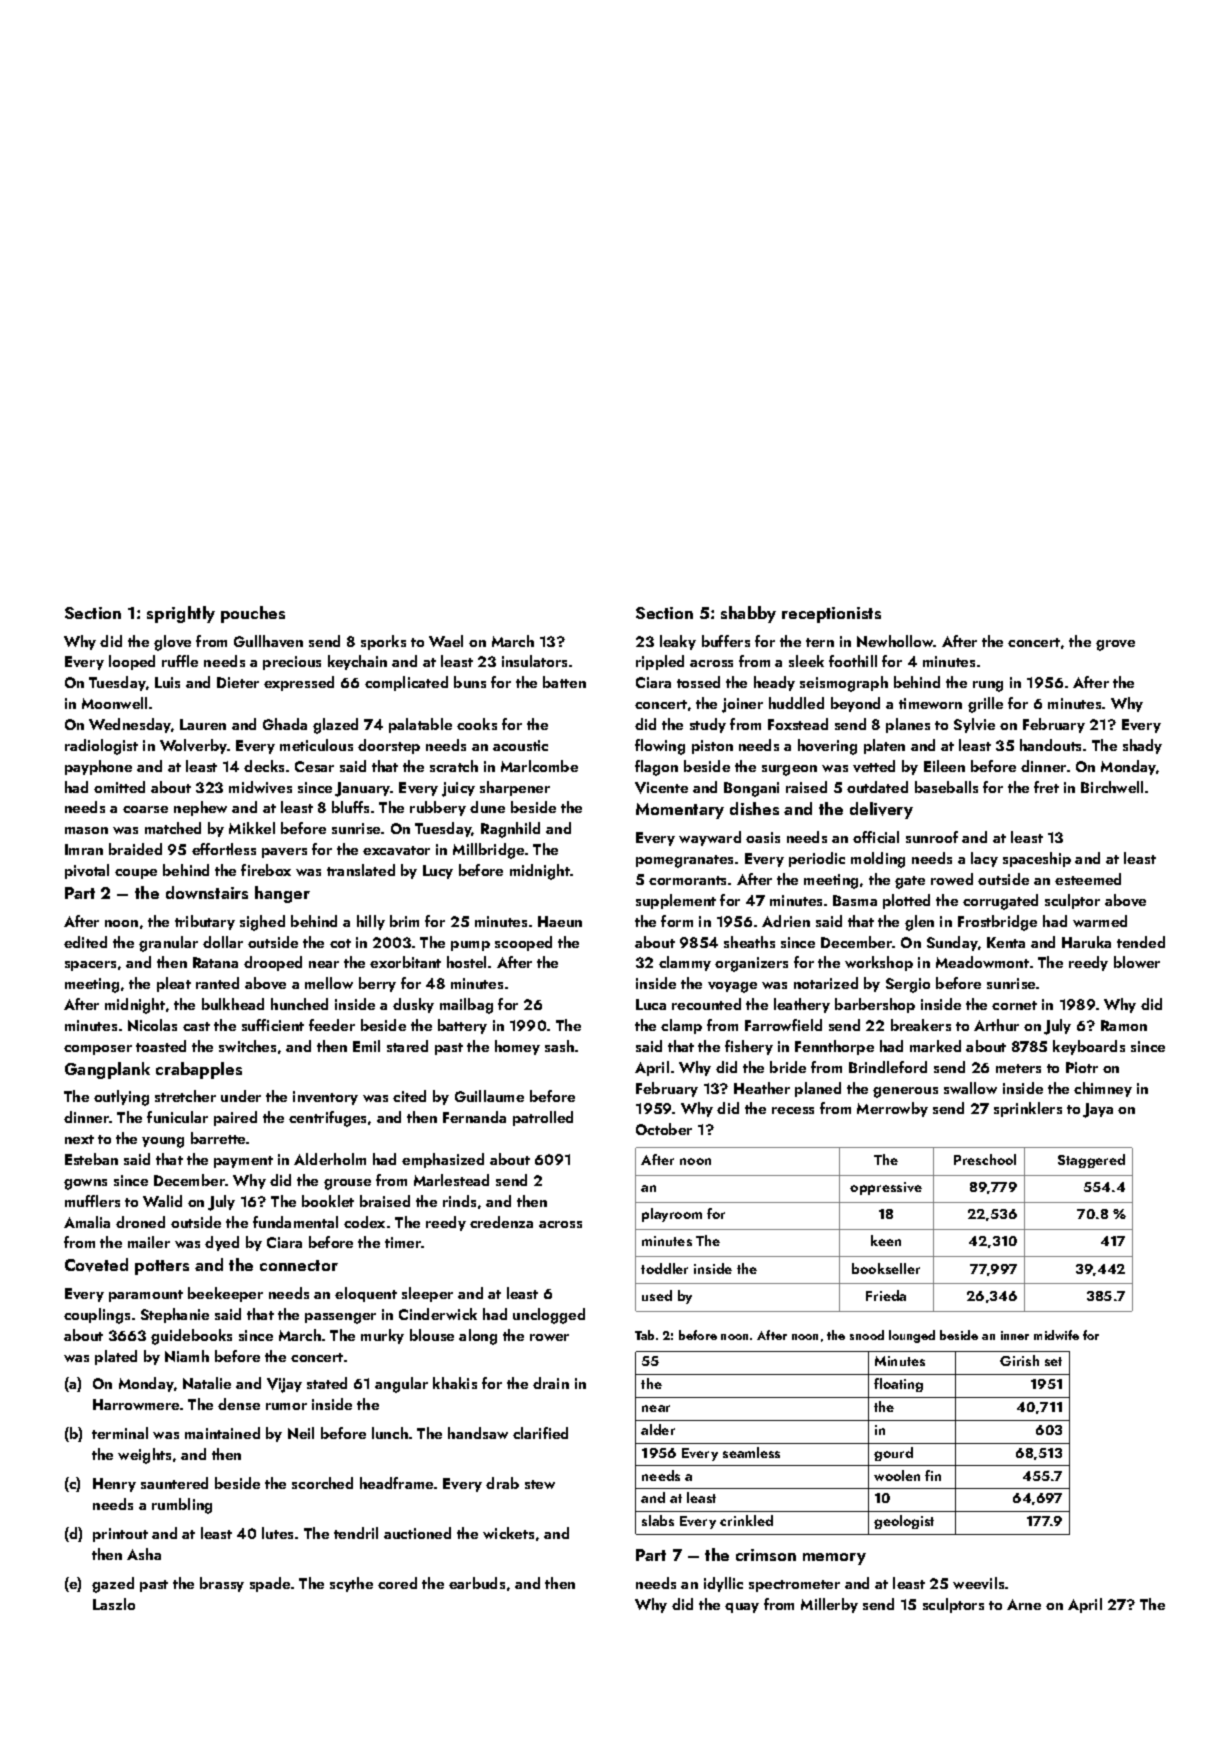 The height and width of the screenshot is (1743, 1232). I want to click on October, so click(664, 1129).
